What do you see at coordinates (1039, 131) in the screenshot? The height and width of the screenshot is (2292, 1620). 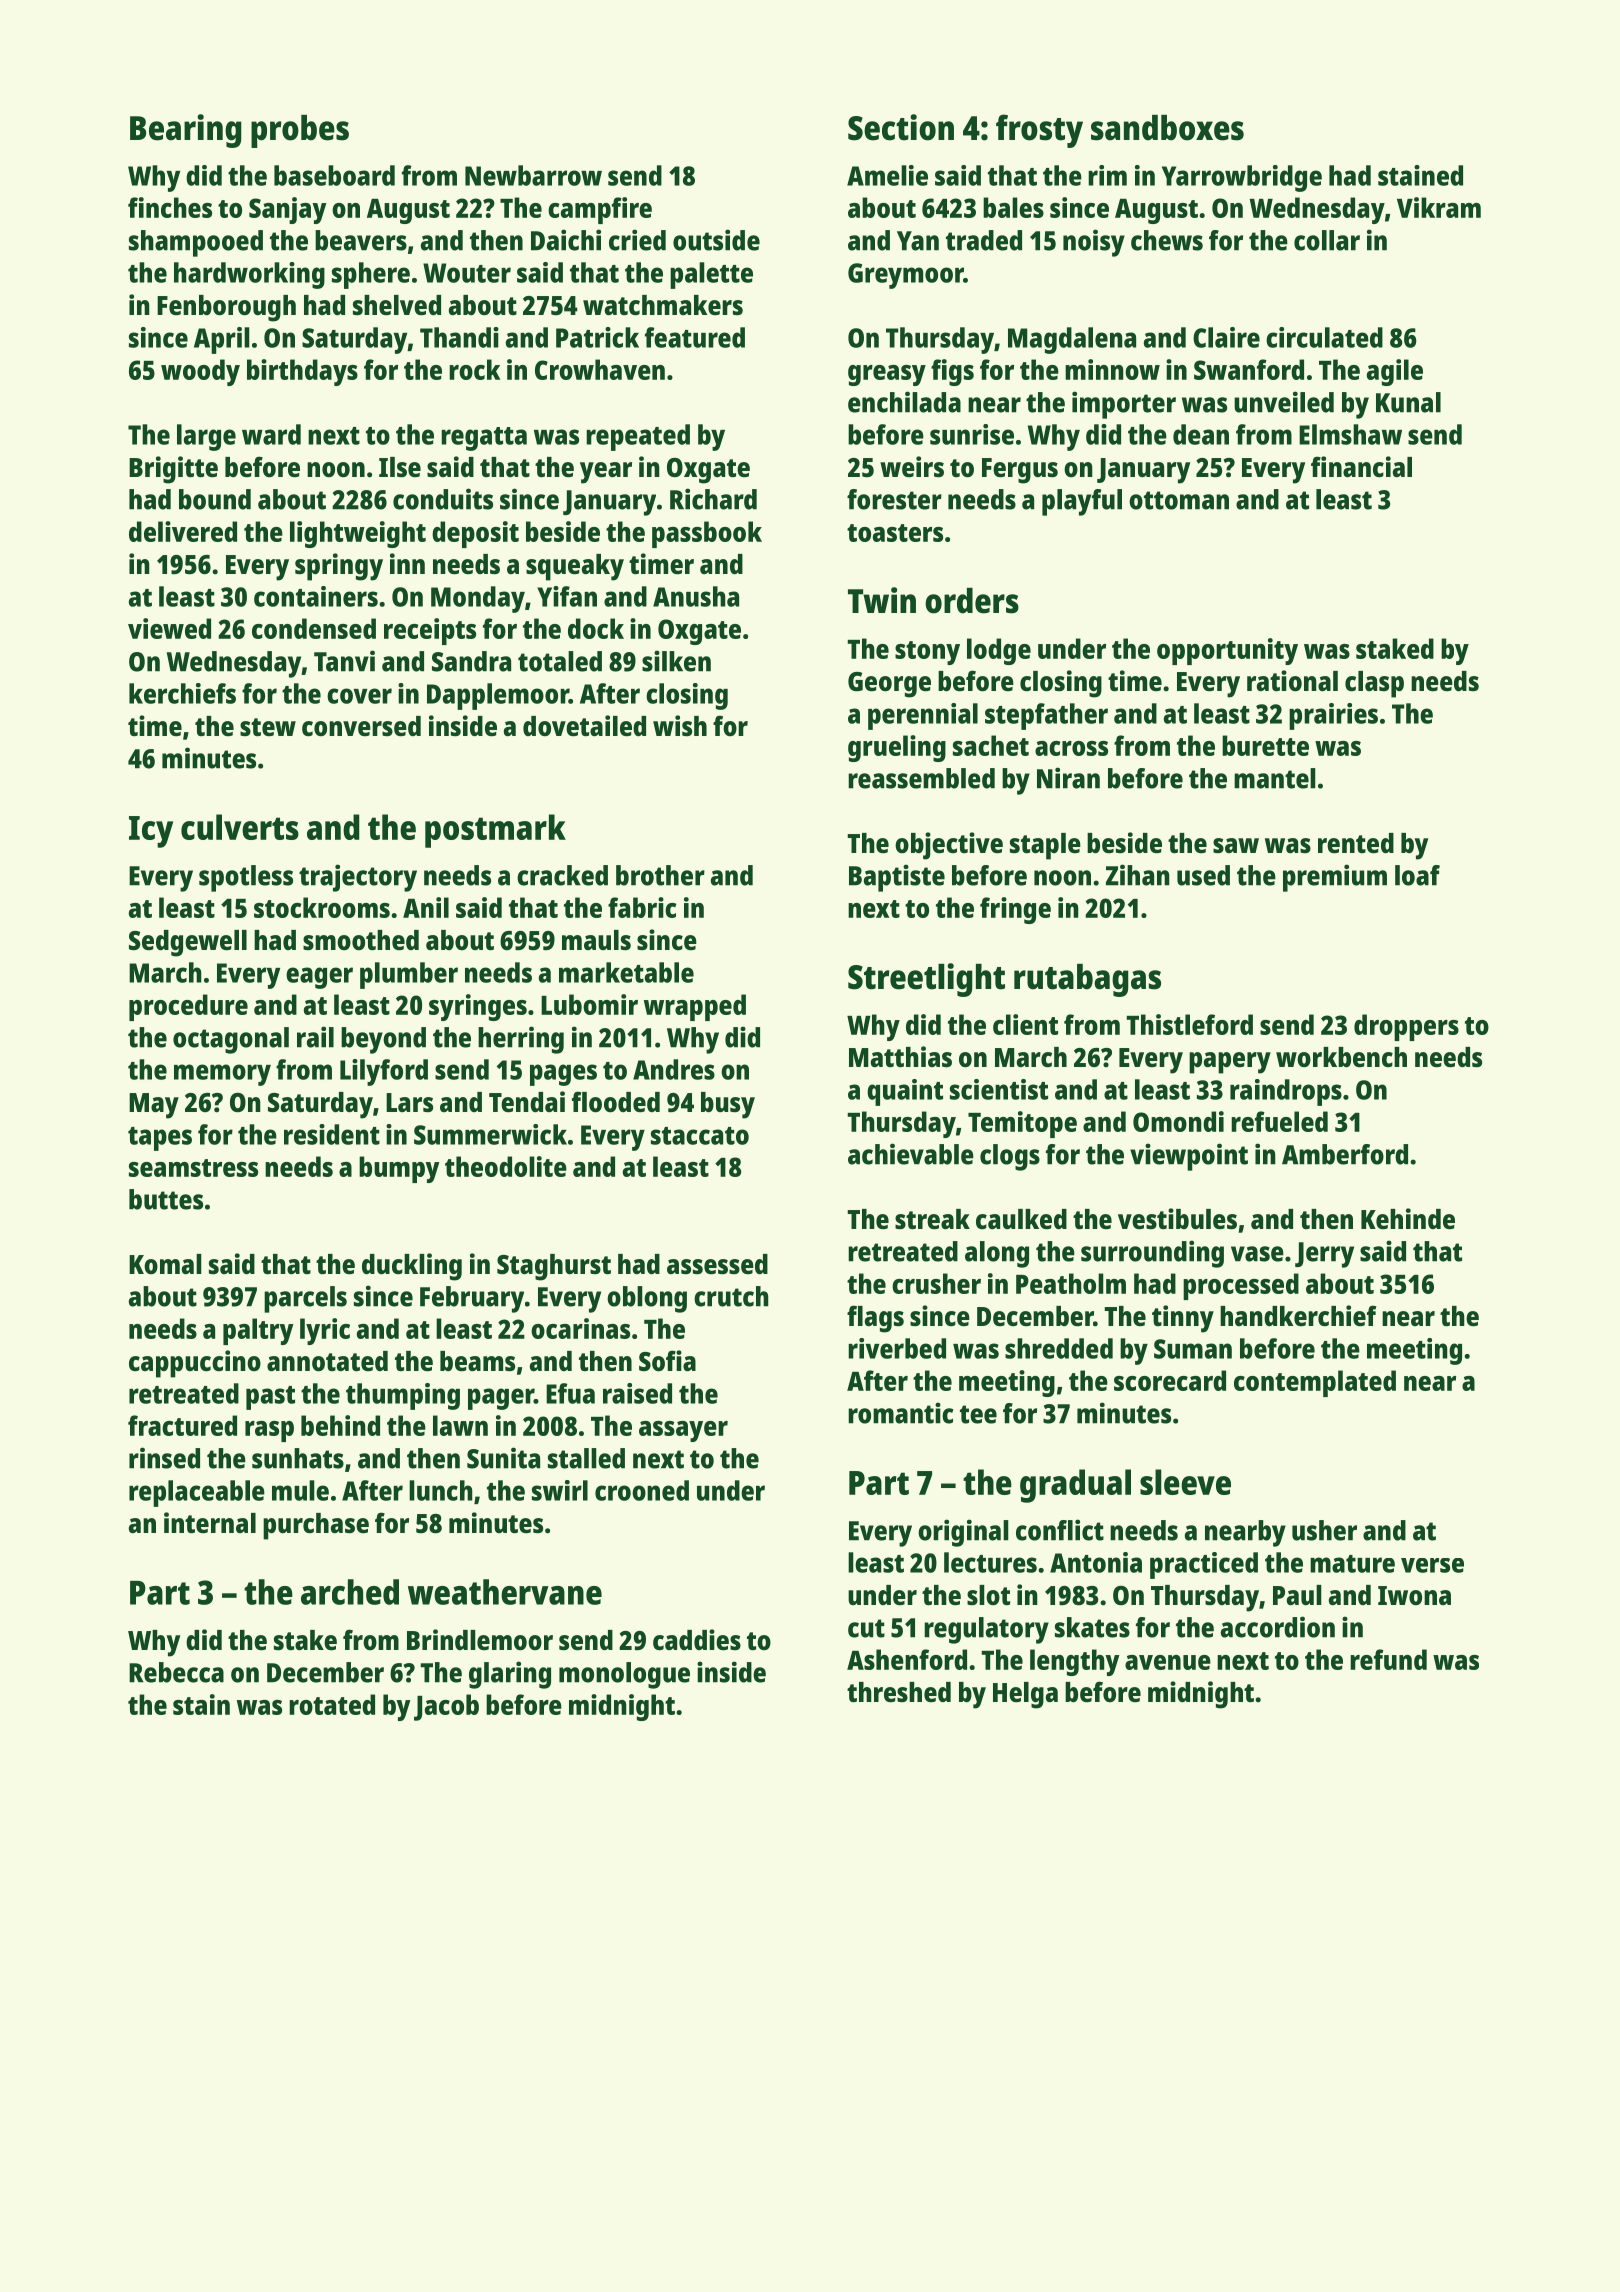 I see `frosty` at bounding box center [1039, 131].
